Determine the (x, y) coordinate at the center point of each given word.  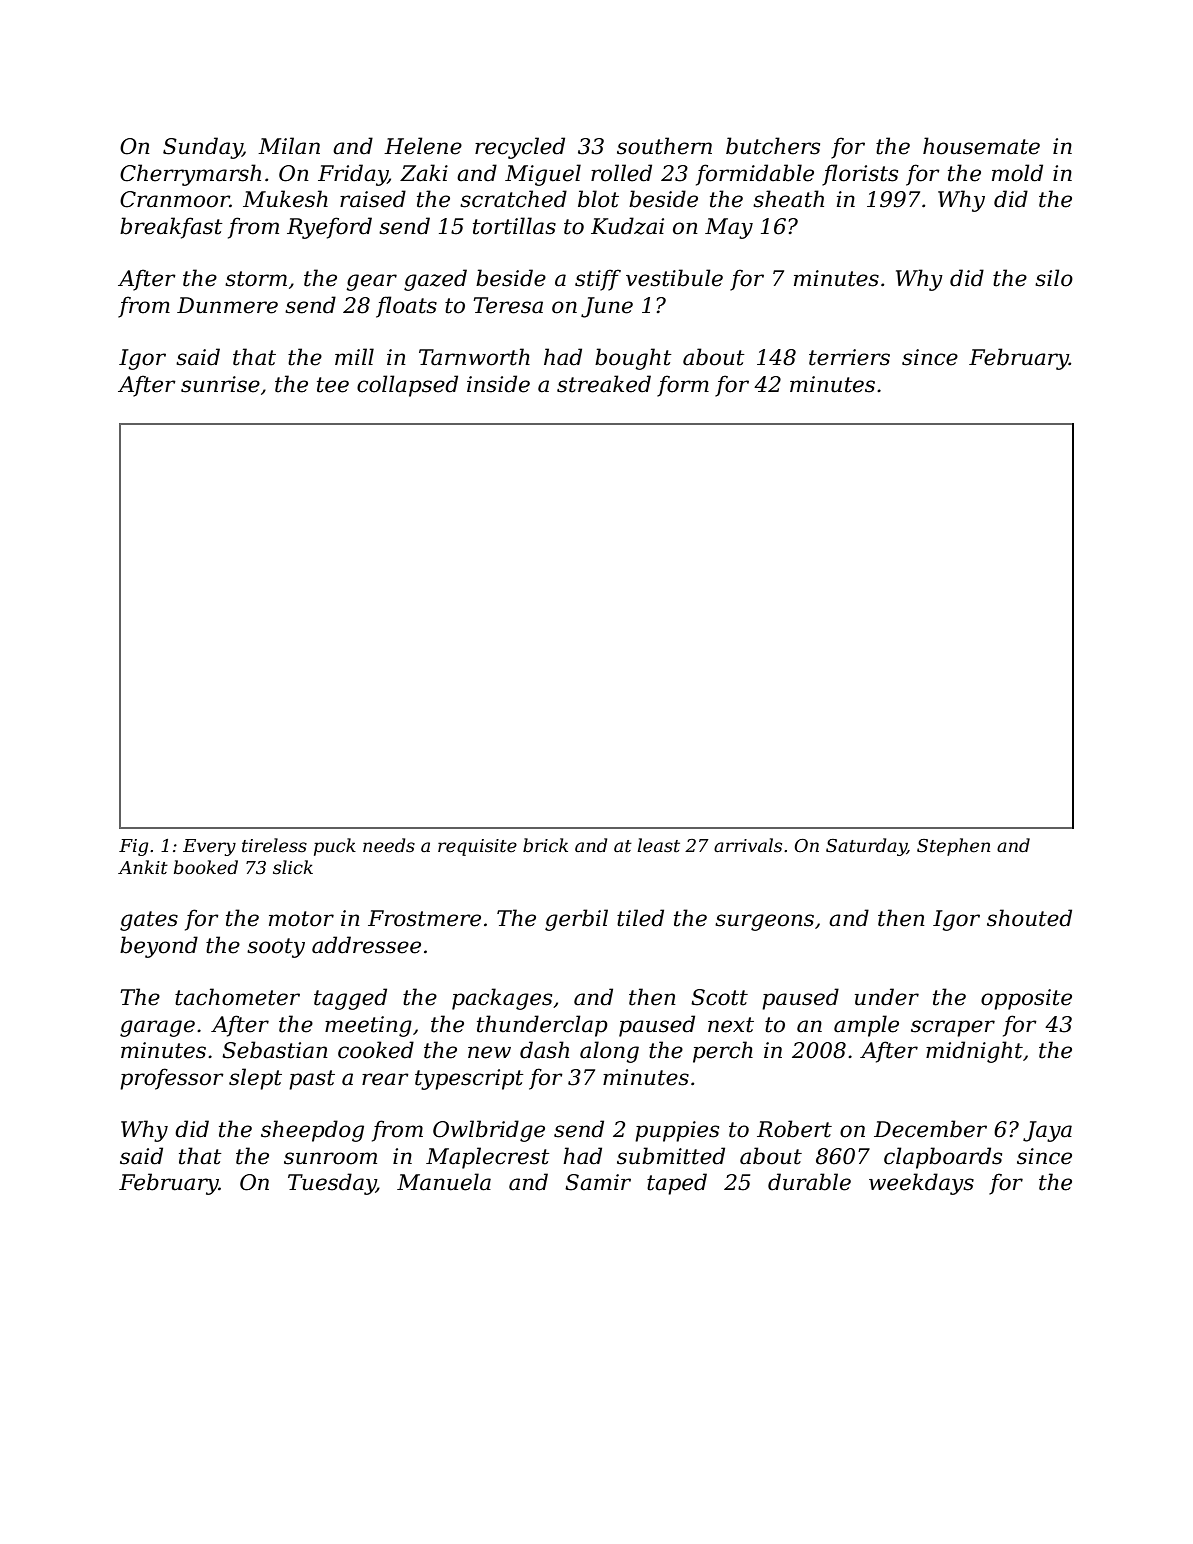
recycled (520, 148)
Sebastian (275, 1050)
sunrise (220, 384)
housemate (981, 146)
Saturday (866, 847)
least (658, 845)
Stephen (953, 847)
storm (256, 279)
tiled (640, 918)
